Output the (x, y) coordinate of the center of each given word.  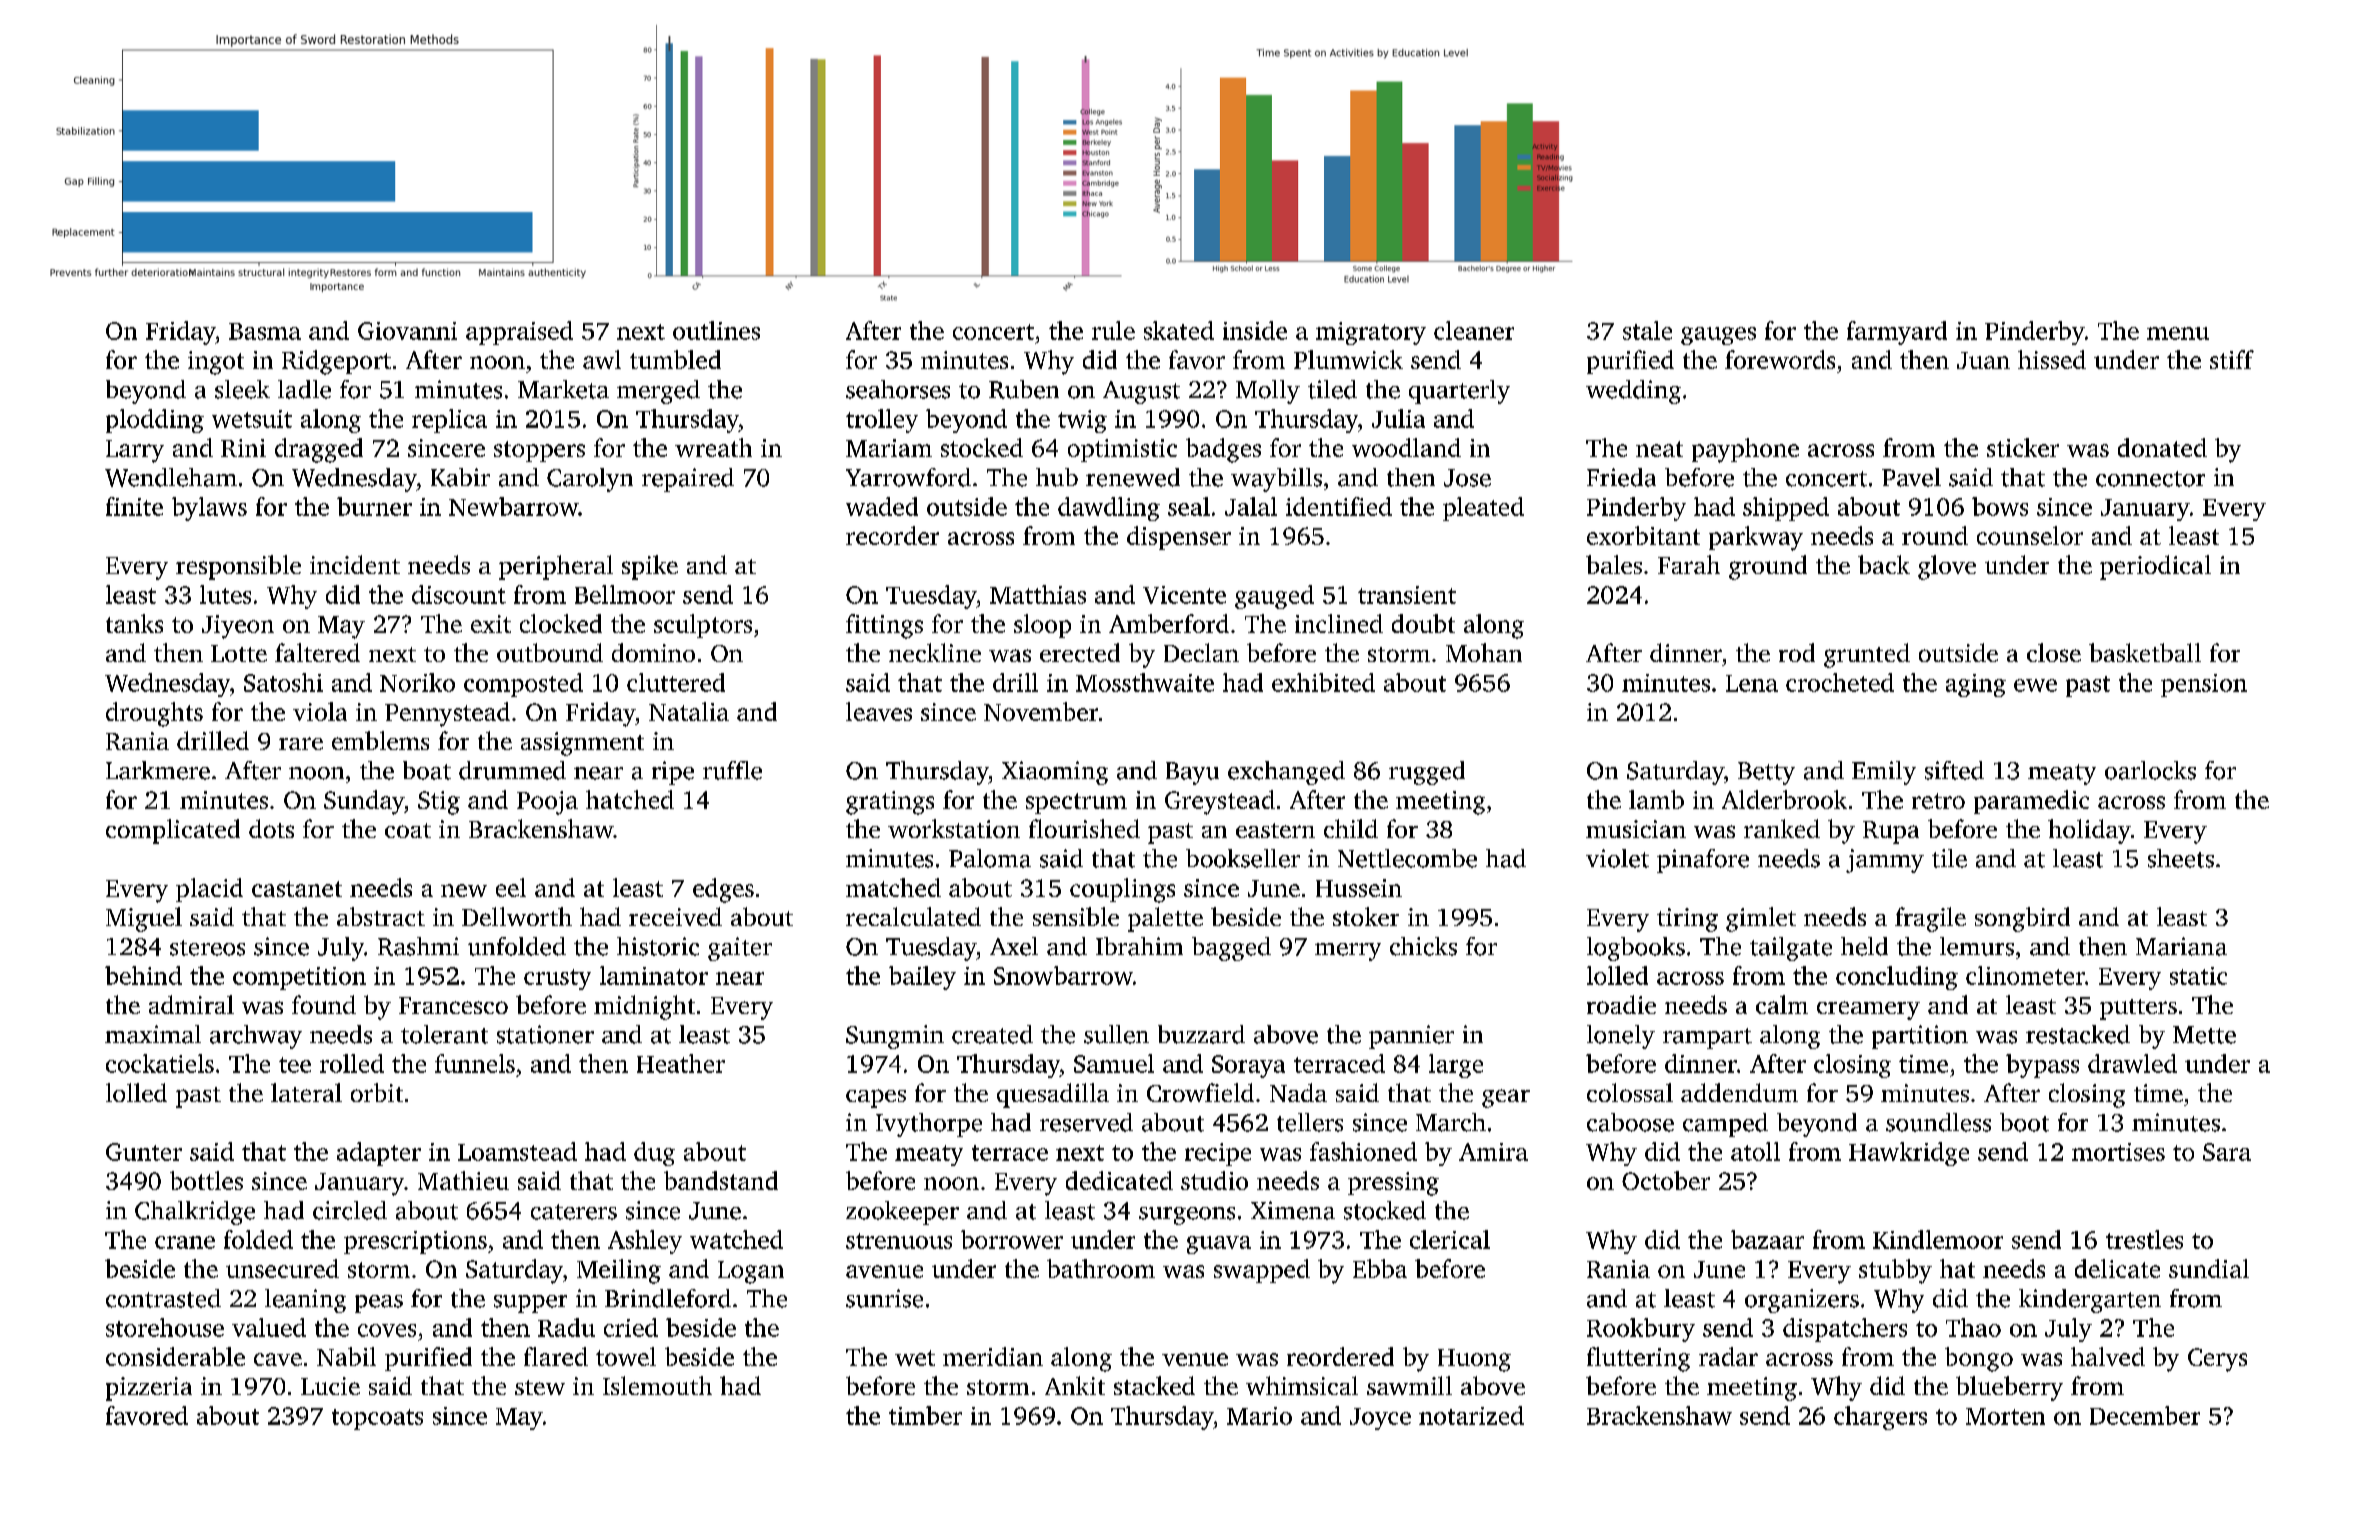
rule (1113, 330)
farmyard (1897, 333)
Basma (265, 331)
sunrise (884, 1298)
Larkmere (158, 770)
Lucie (330, 1386)
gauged (1274, 597)
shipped (1786, 509)
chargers (1880, 1418)
